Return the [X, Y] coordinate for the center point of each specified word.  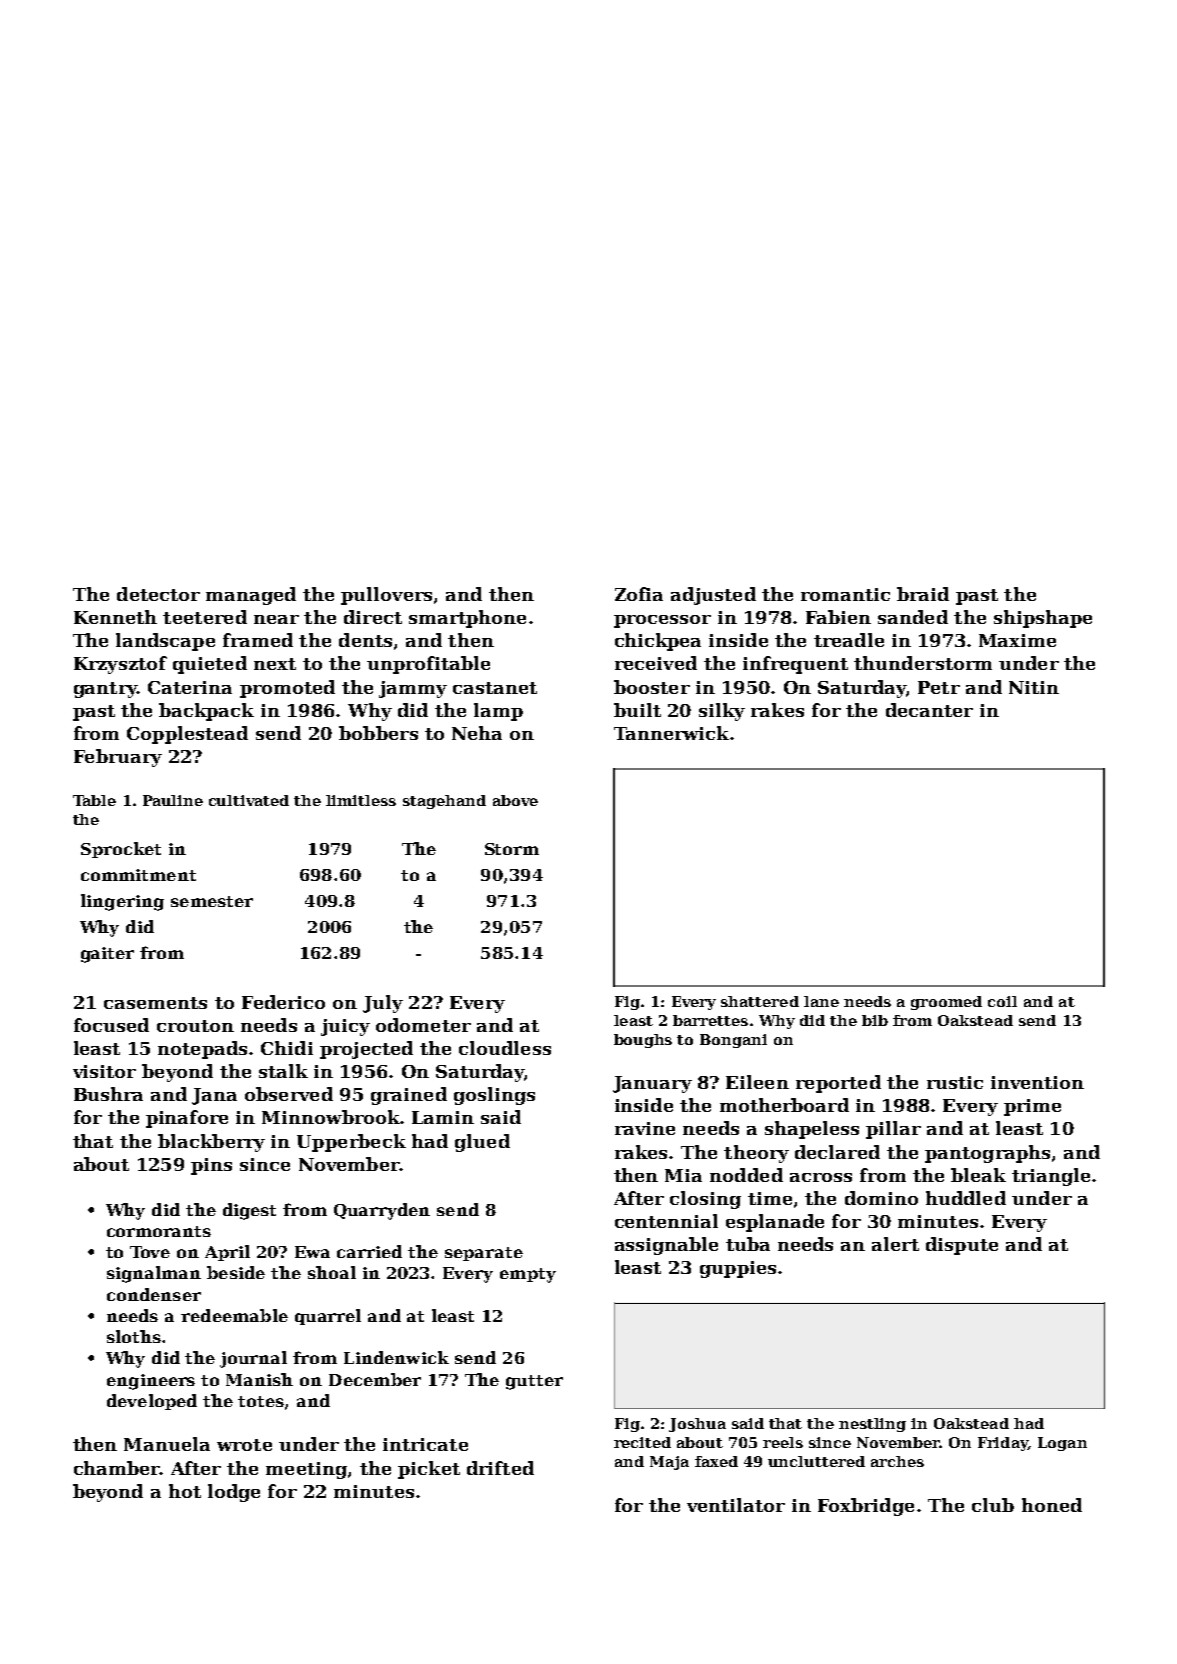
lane [821, 1001]
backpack [206, 712]
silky [722, 712]
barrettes [710, 1020]
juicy [345, 1027]
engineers [151, 1382]
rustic [955, 1082]
